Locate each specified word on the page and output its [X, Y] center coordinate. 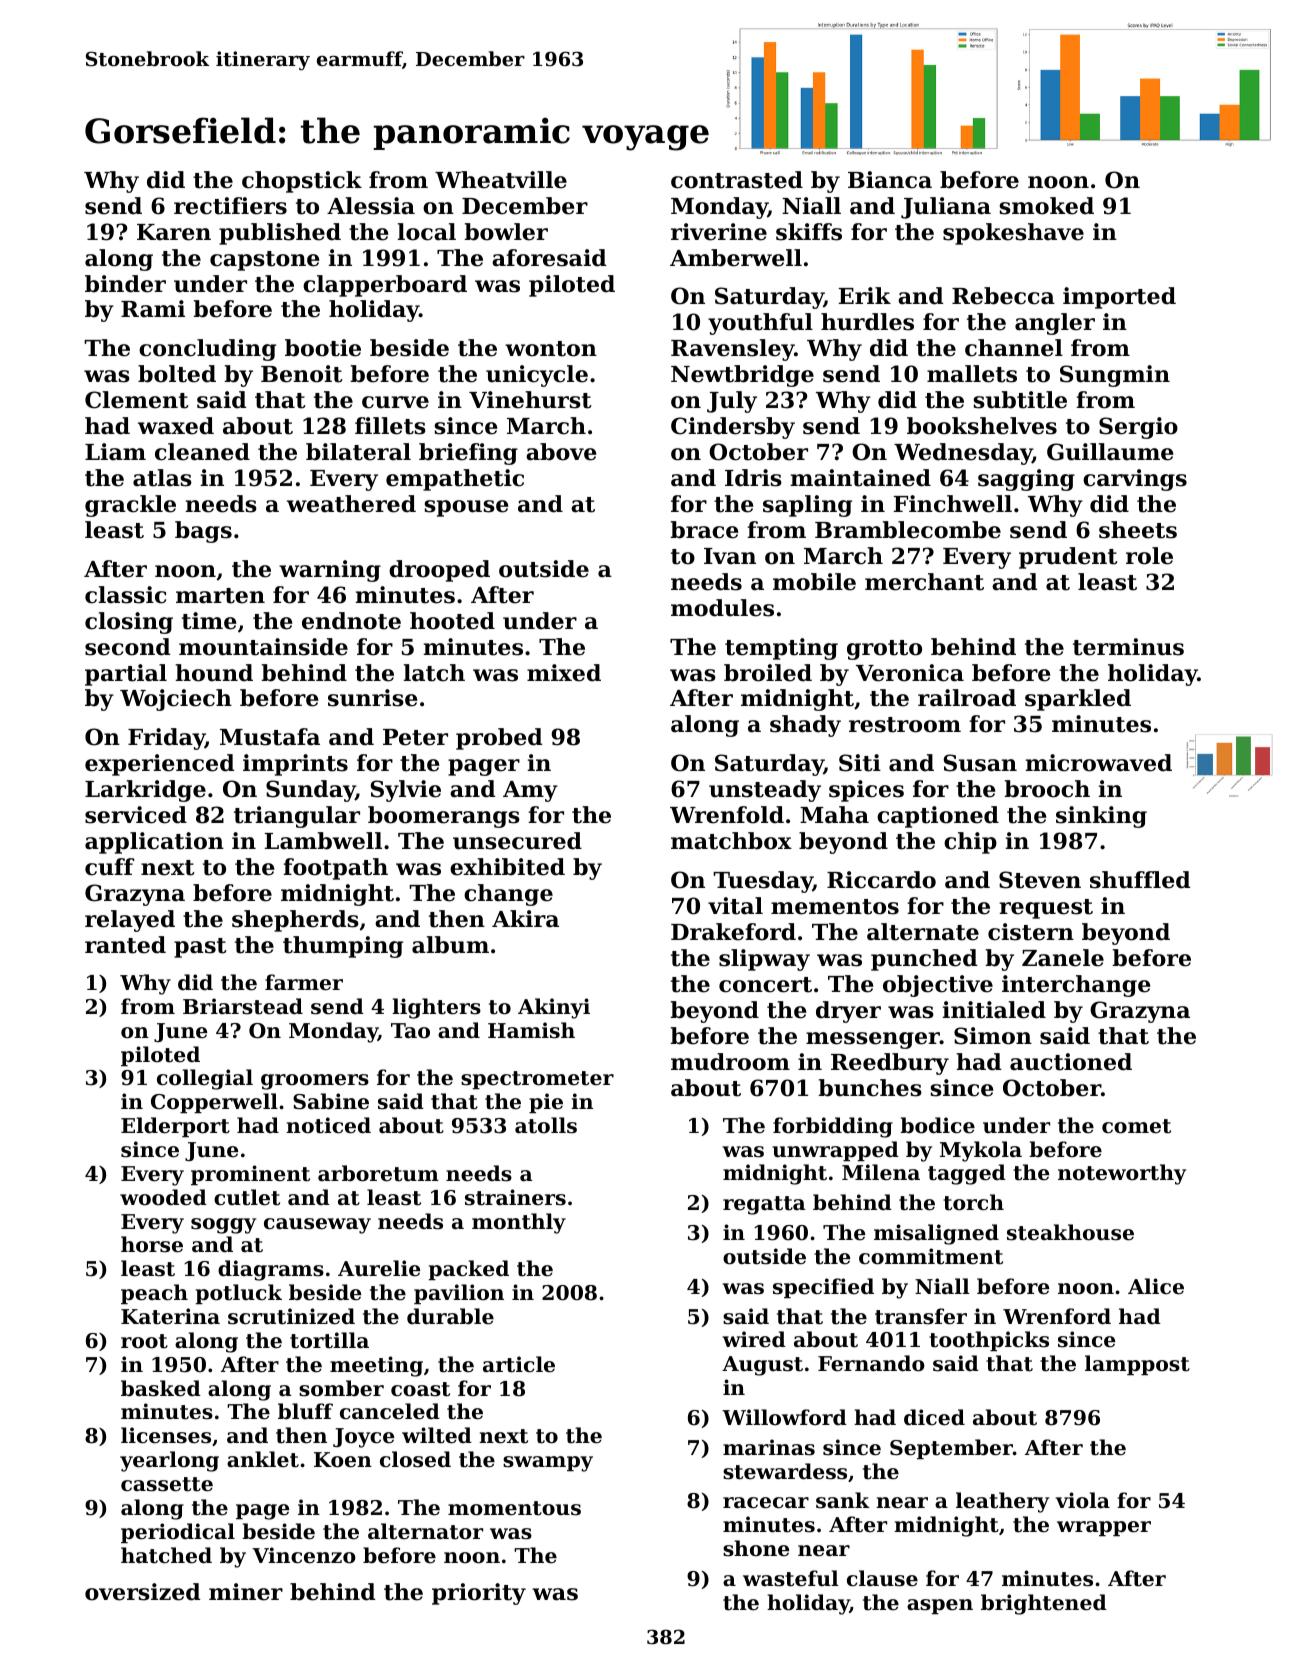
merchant [924, 582]
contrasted [737, 180]
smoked [1046, 206]
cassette [167, 1484]
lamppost [1137, 1365]
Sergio [1138, 428]
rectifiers [230, 206]
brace [704, 530]
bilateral [358, 452]
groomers [315, 1082]
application [154, 843]
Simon [993, 1036]
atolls [546, 1125]
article [519, 1364]
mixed [564, 673]
